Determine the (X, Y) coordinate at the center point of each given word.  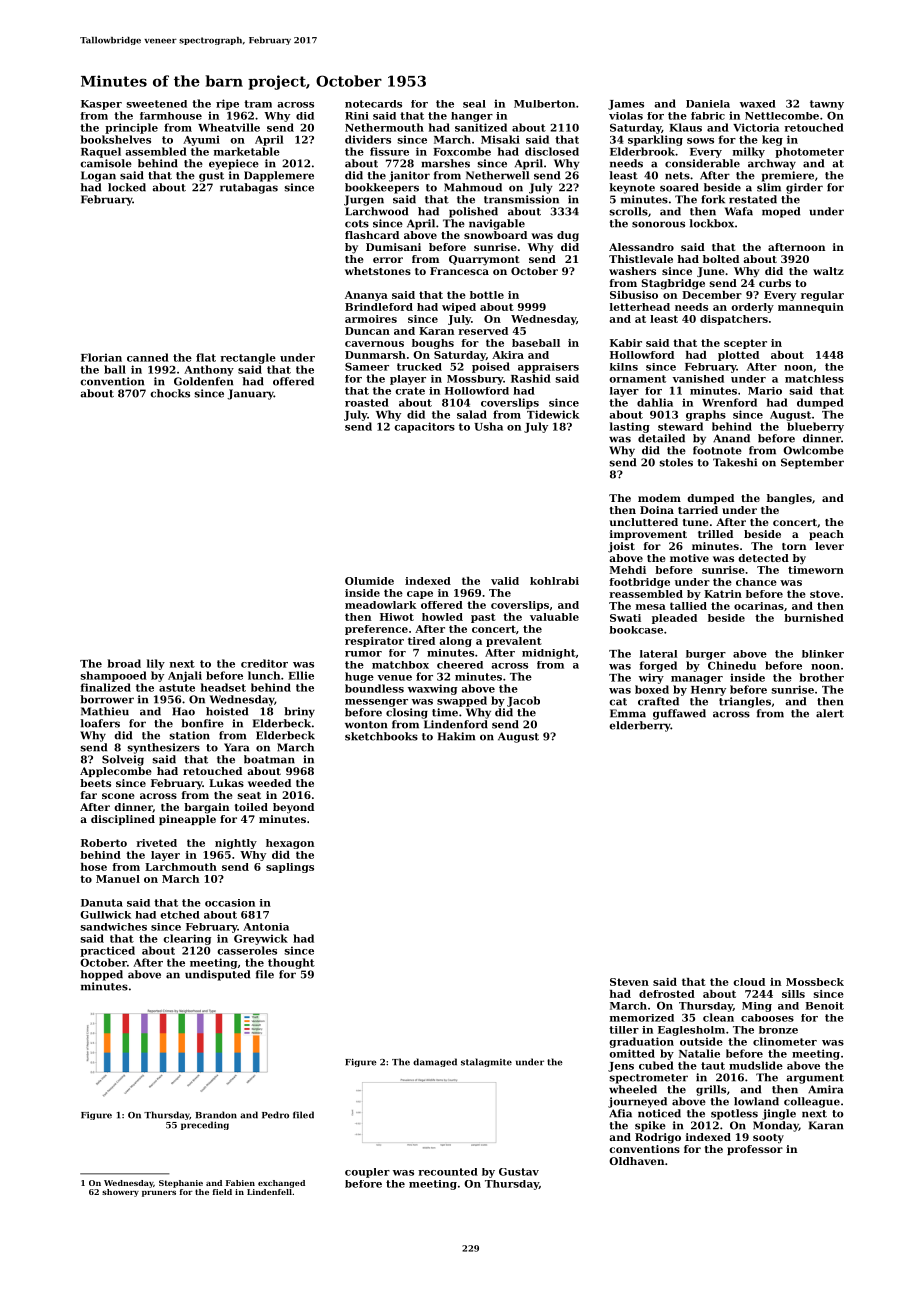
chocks (170, 393)
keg (772, 140)
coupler (367, 1173)
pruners (159, 1194)
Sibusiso (634, 295)
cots (357, 224)
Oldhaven (636, 1161)
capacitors (424, 427)
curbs (775, 283)
